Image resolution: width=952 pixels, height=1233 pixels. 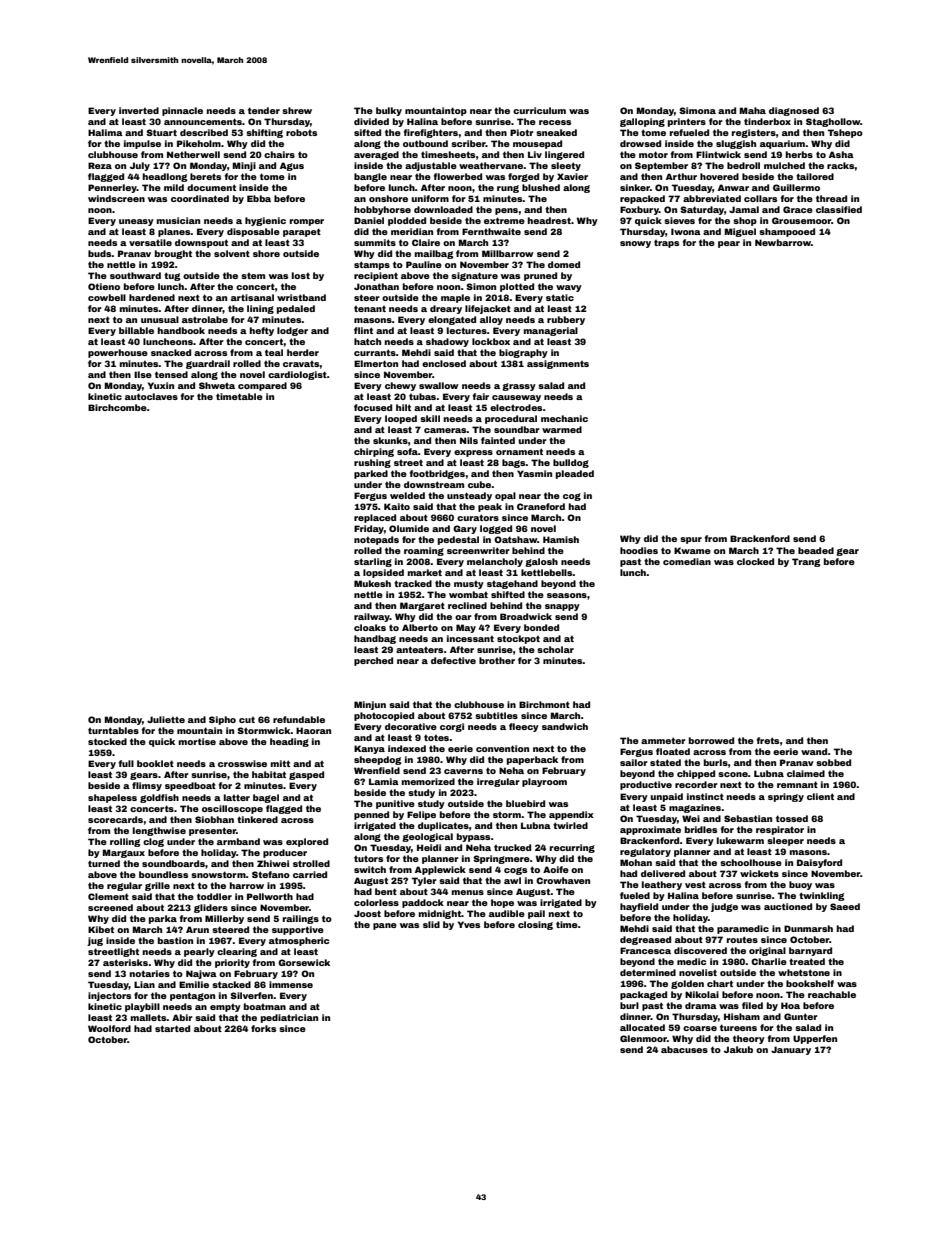 What do you see at coordinates (117, 407) in the page?
I see `Birchcombe` at bounding box center [117, 407].
